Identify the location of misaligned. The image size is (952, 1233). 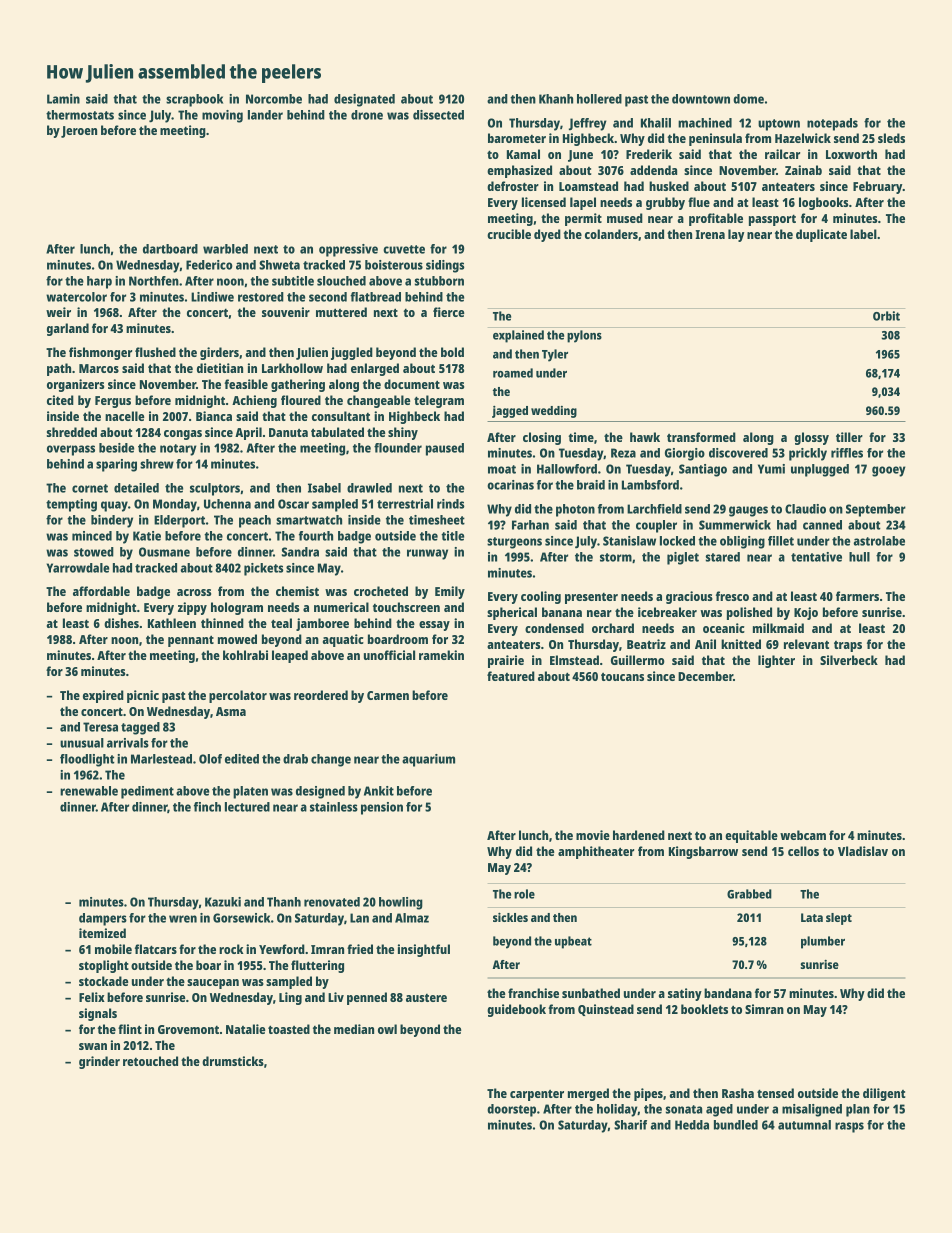
(812, 1110).
